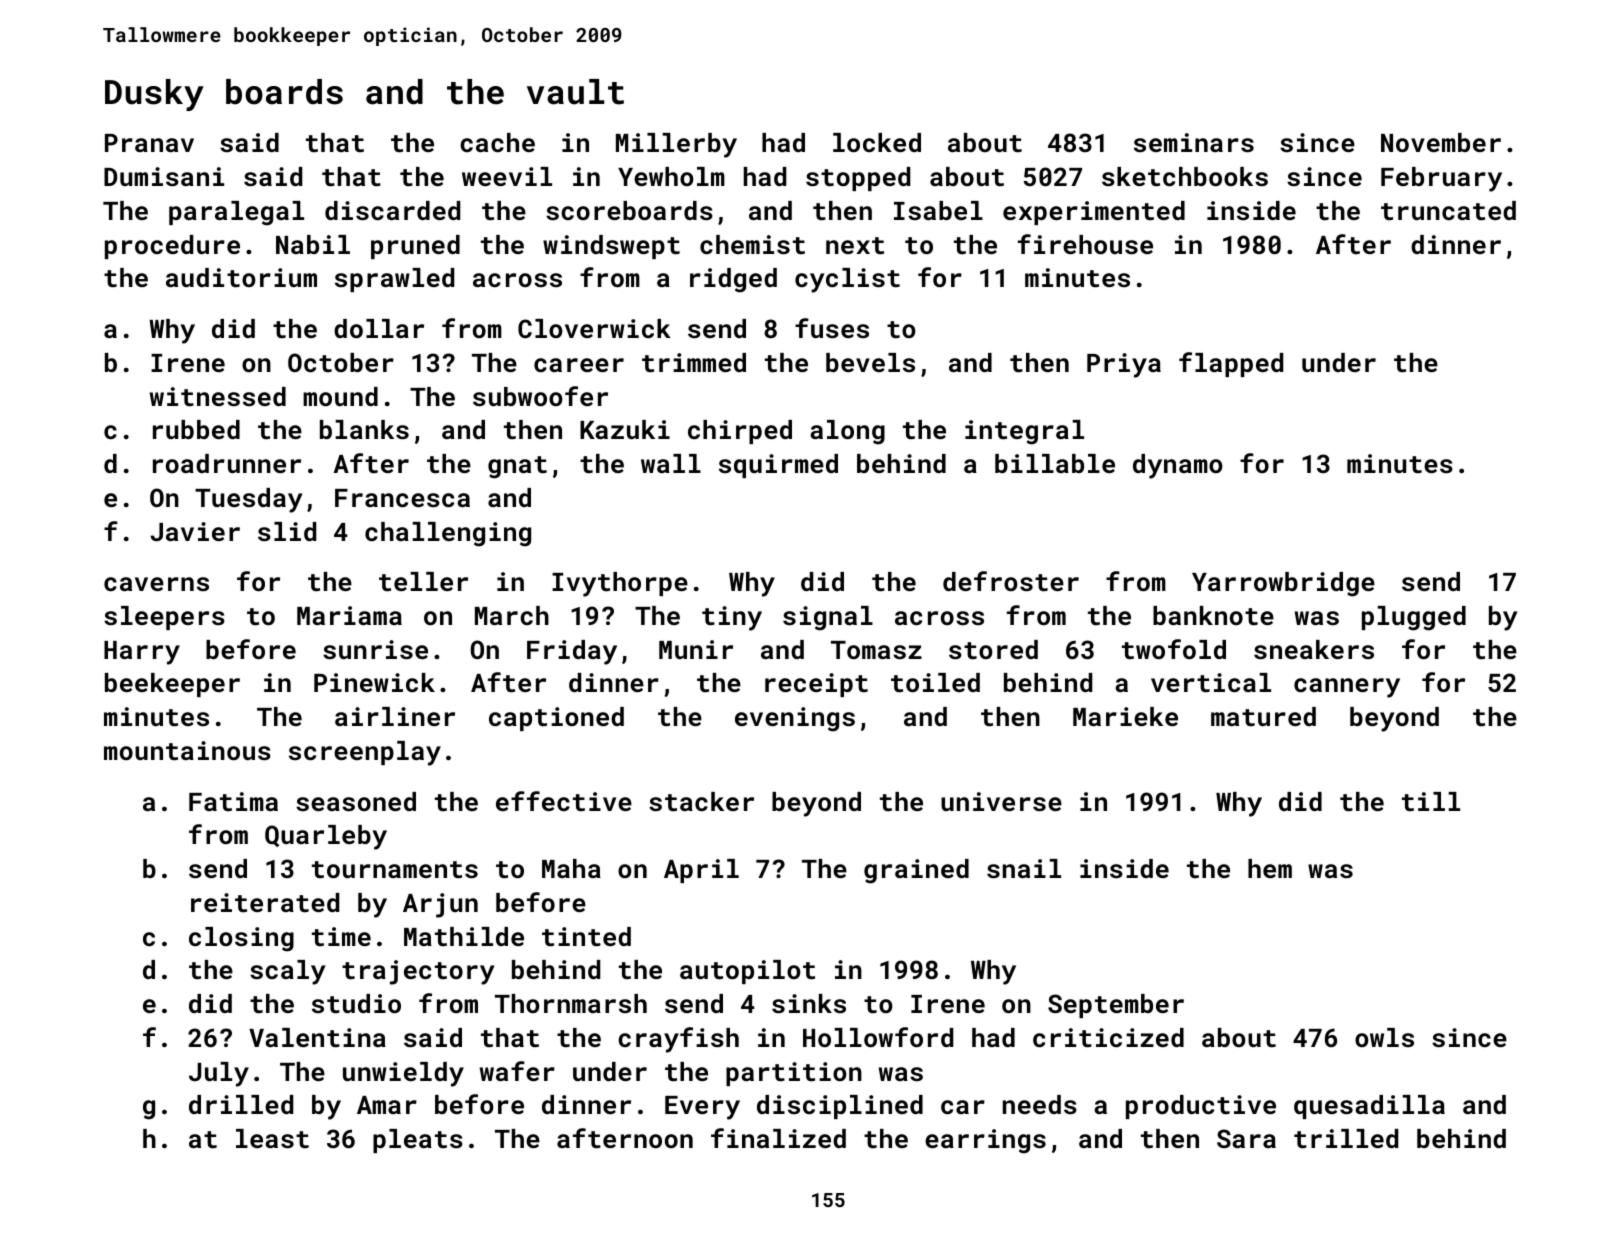 The image size is (1621, 1252). I want to click on grained, so click(916, 871).
